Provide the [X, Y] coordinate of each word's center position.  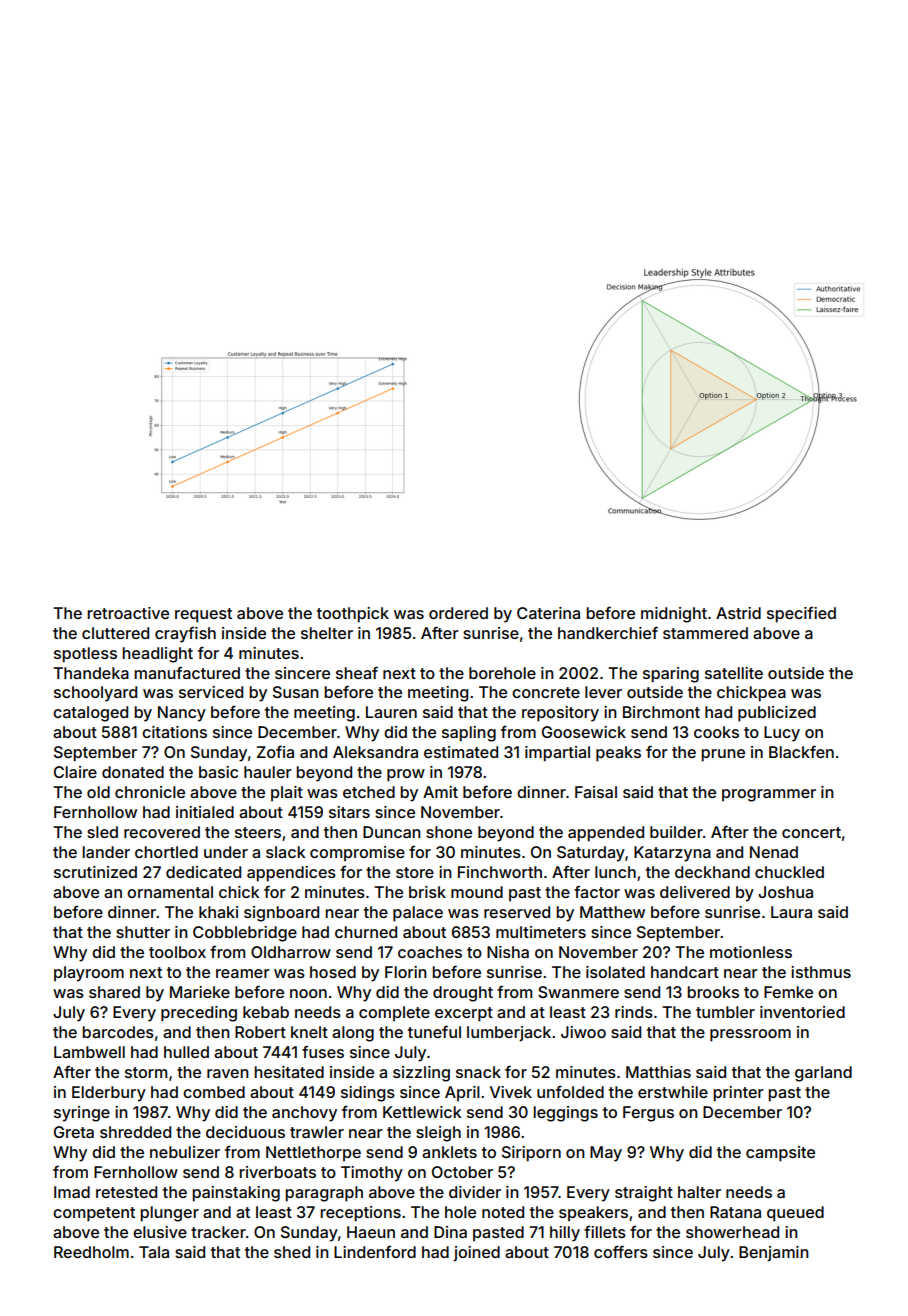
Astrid [738, 613]
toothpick [353, 615]
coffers [621, 1251]
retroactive [128, 613]
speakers [593, 1214]
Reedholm [91, 1252]
